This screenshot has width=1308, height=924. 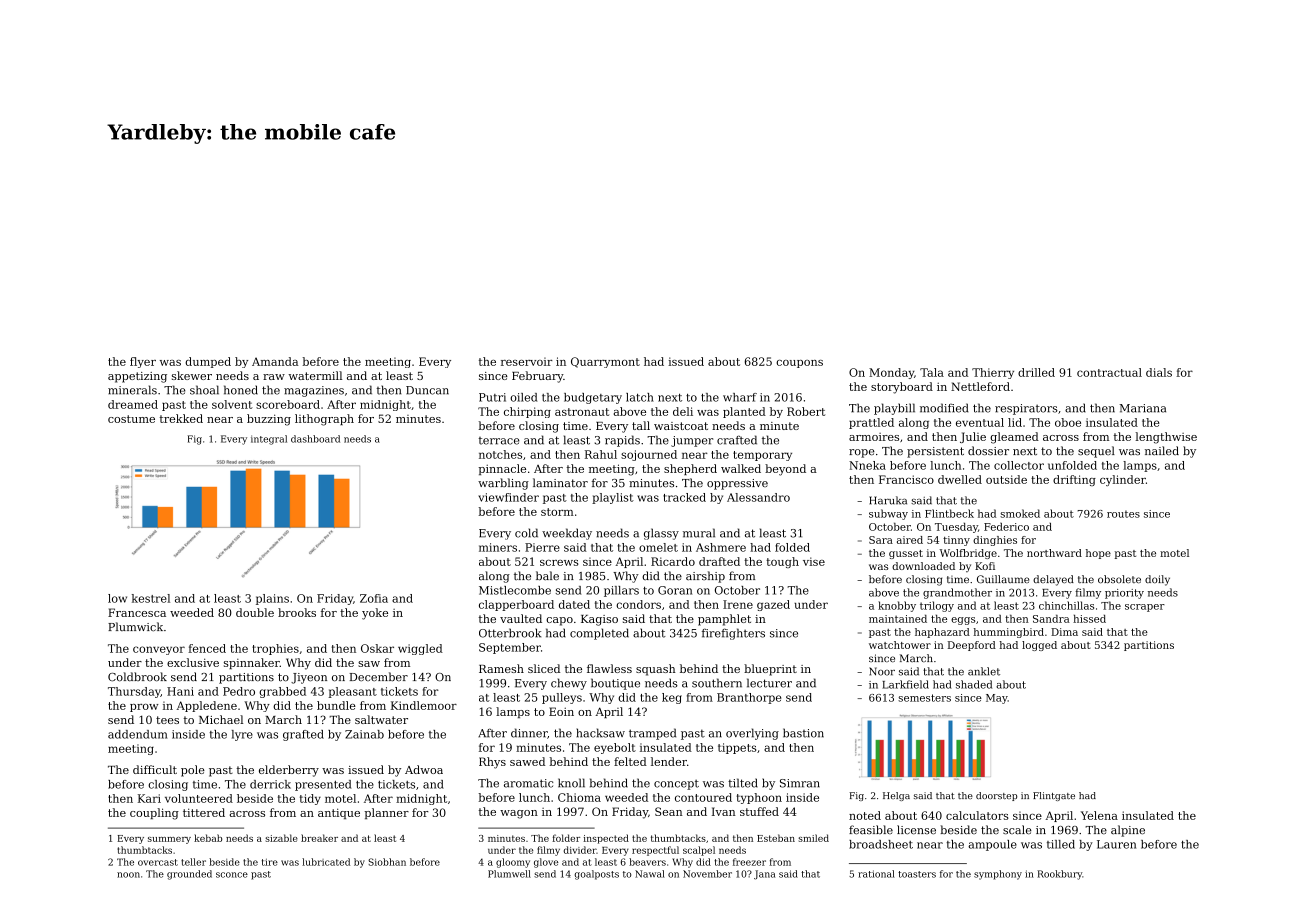 I want to click on reservoir, so click(x=527, y=361).
